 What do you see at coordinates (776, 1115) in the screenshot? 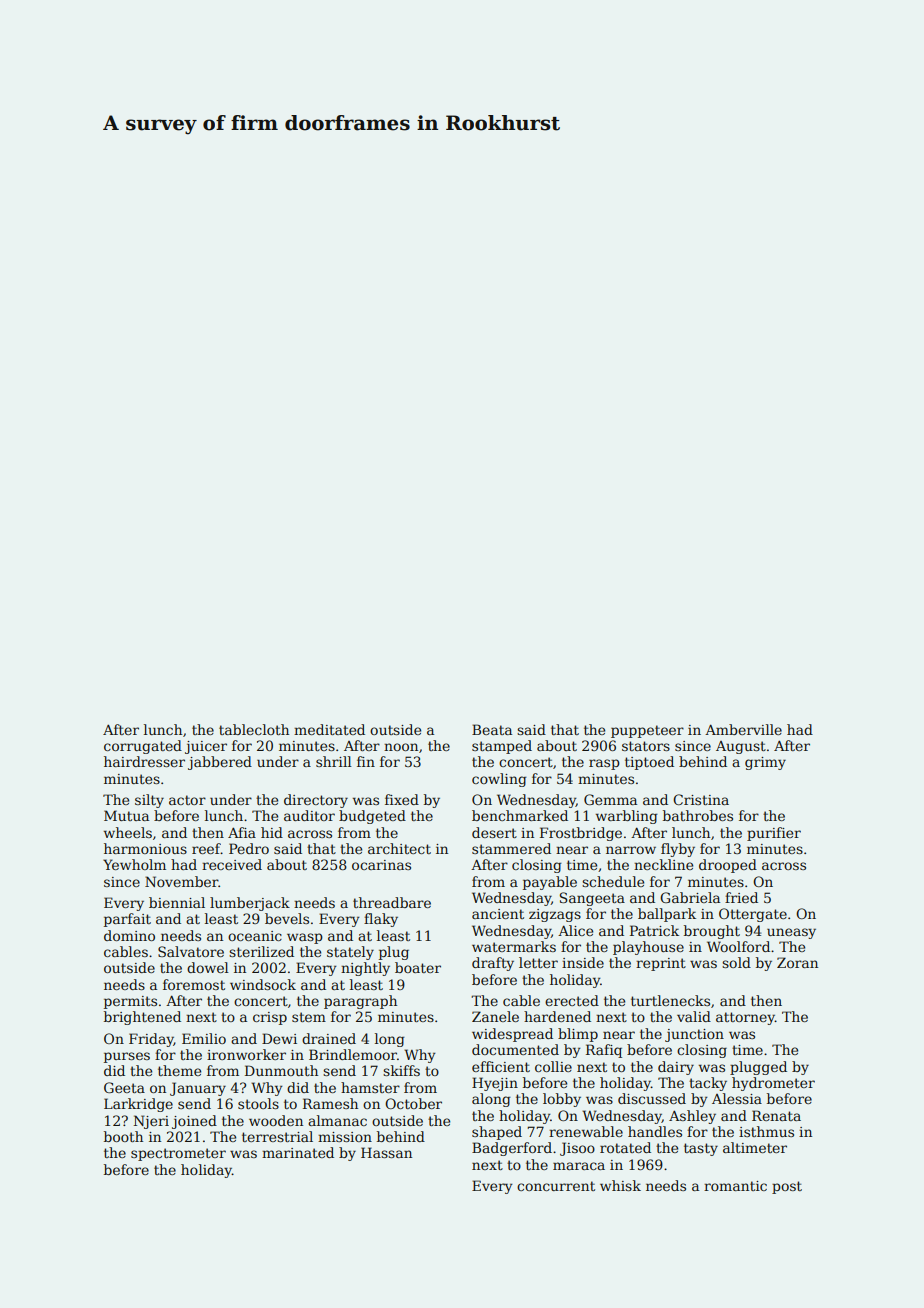
I see `Renata` at bounding box center [776, 1115].
